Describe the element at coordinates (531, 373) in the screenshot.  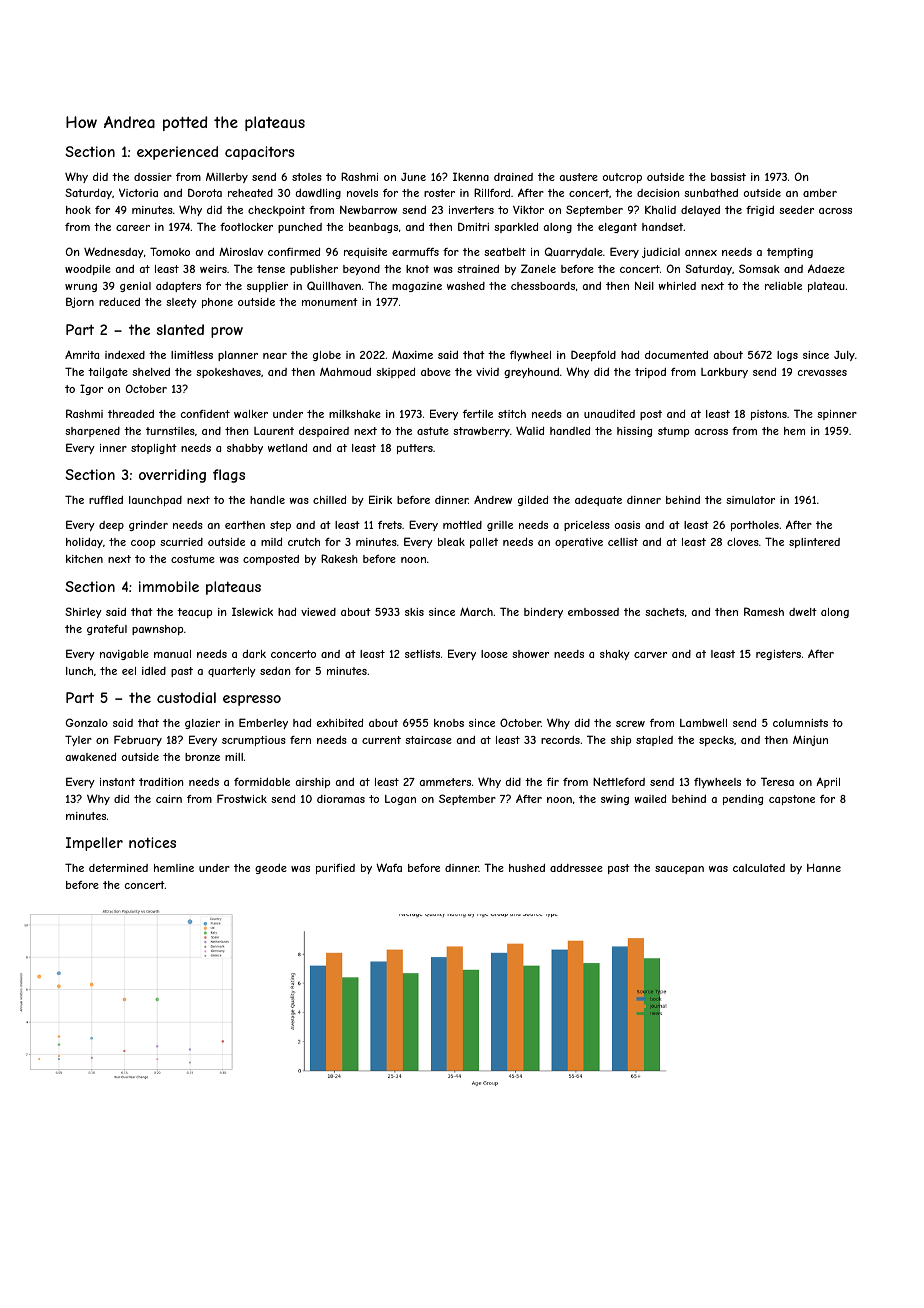
I see `greyhound` at that location.
